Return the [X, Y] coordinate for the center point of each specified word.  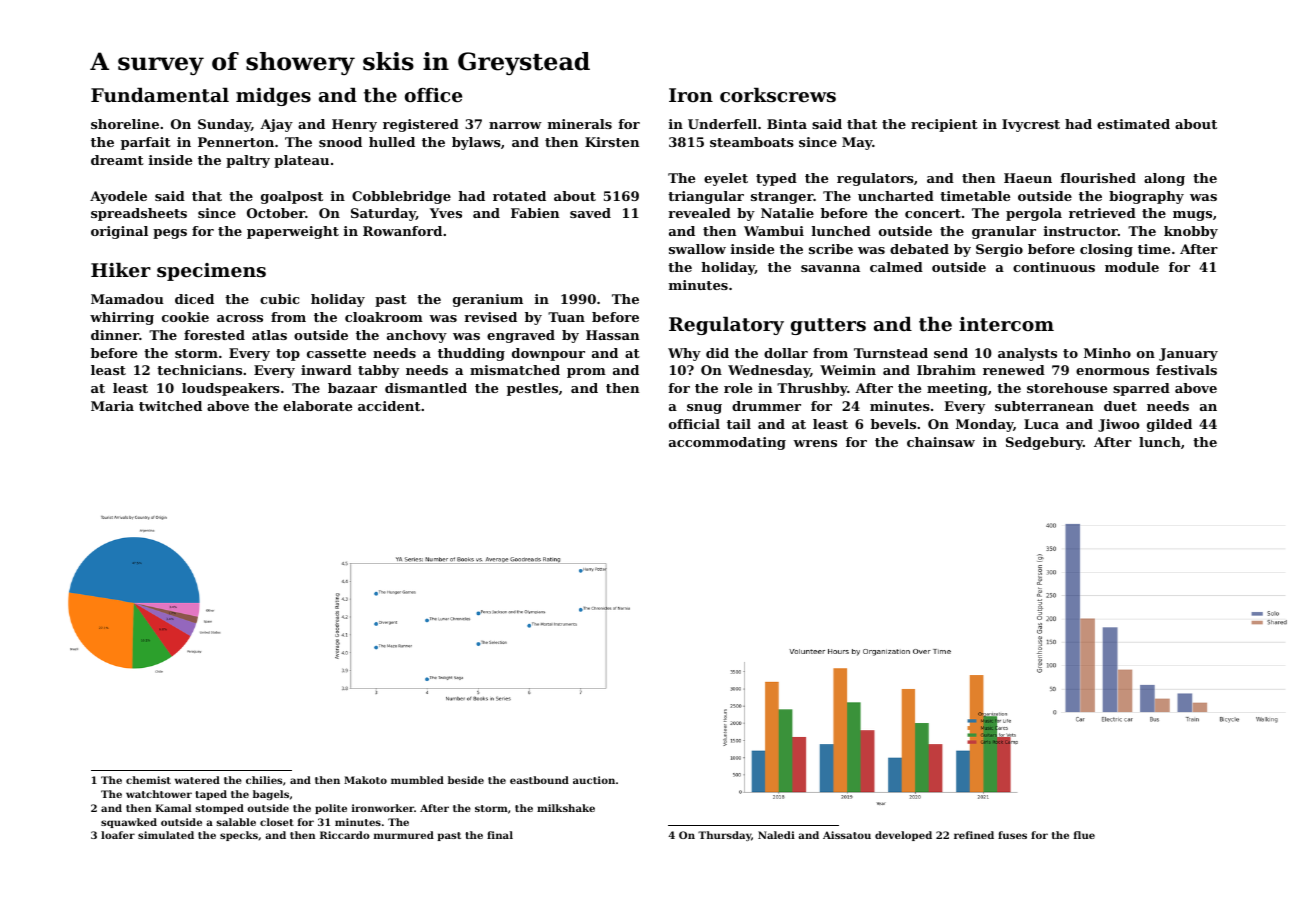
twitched [170, 406]
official [694, 424]
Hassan [612, 335]
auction [594, 780]
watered [197, 780]
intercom [1006, 324]
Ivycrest [1031, 125]
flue [1084, 835]
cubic [279, 299]
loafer [118, 835]
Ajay [276, 125]
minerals [580, 124]
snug [704, 409]
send [951, 353]
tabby [378, 371]
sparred [1141, 389]
